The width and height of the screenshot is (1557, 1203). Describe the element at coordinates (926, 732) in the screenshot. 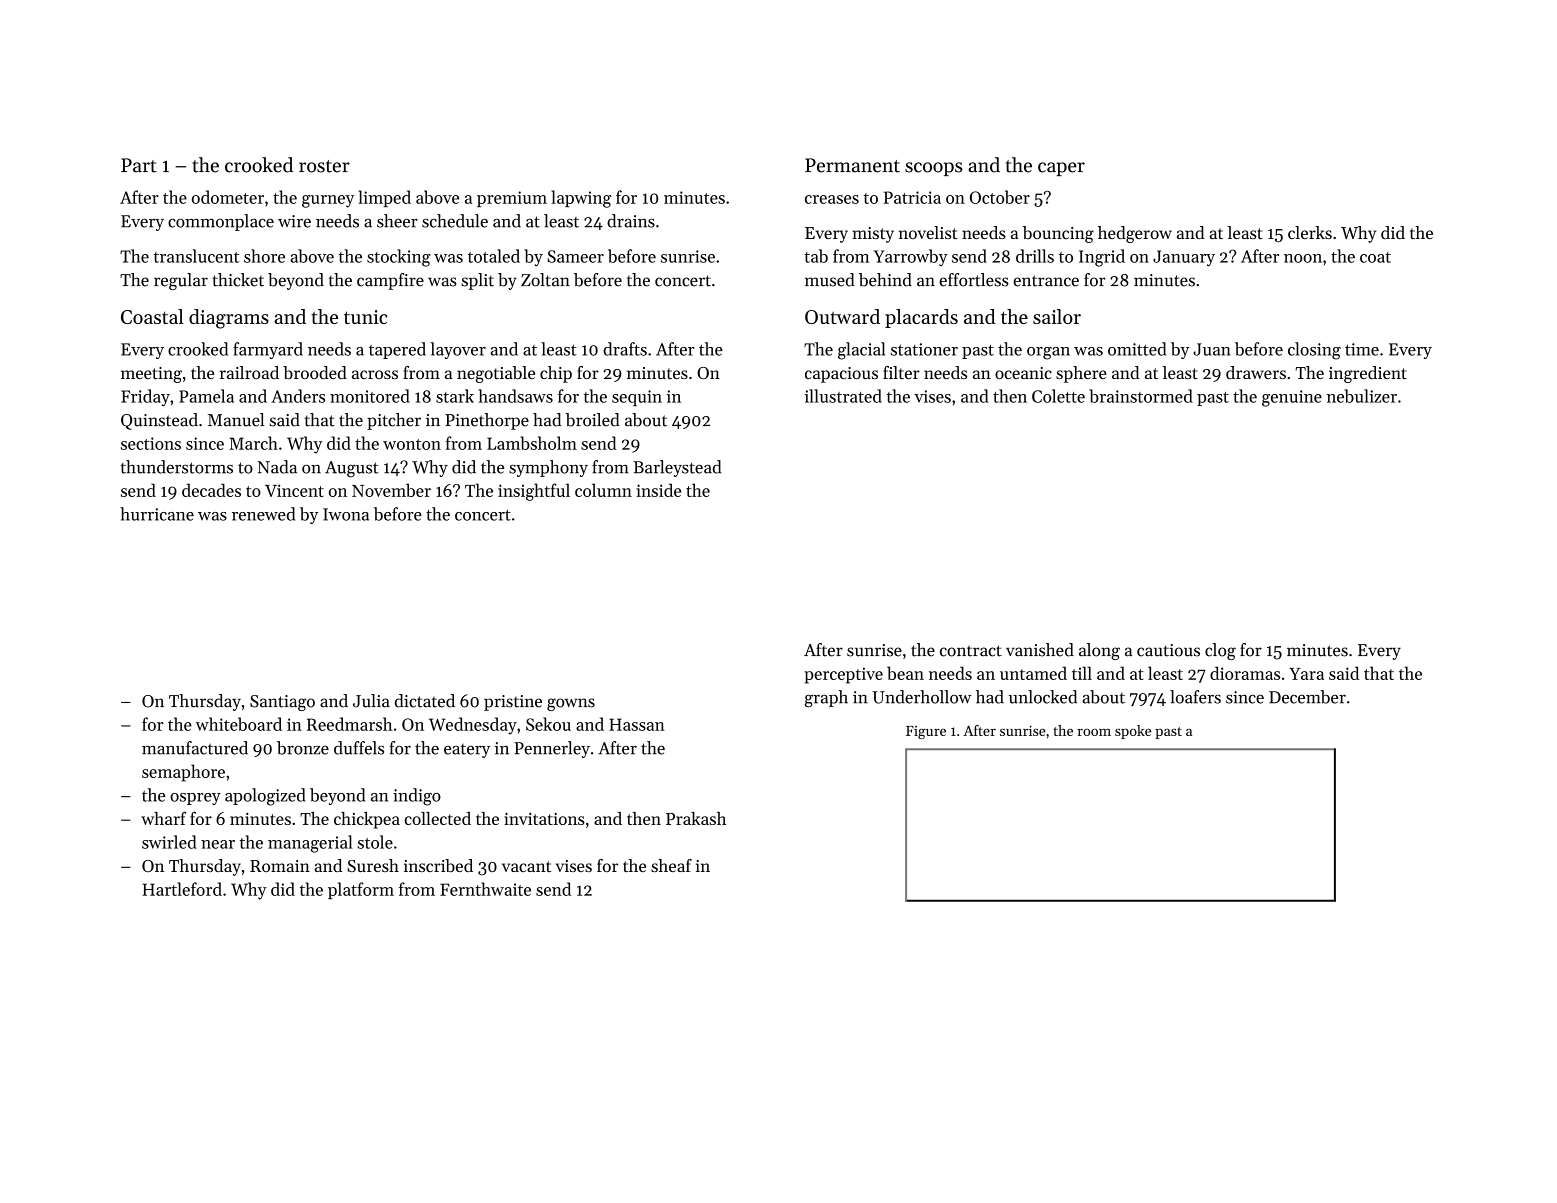

I see `Figure` at that location.
